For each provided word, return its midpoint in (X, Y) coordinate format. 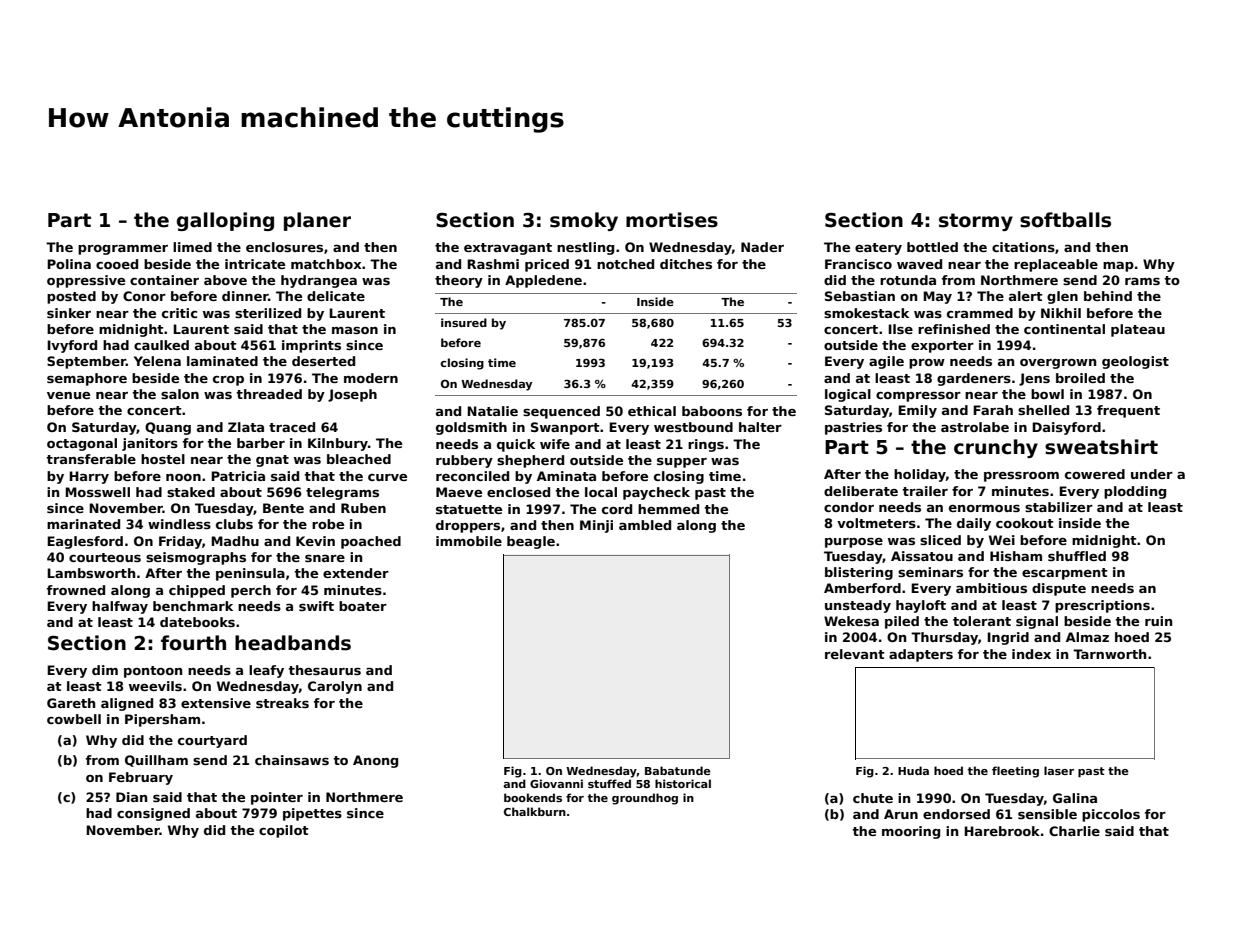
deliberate (861, 491)
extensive (216, 703)
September (86, 362)
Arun (901, 814)
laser (1059, 770)
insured (464, 322)
